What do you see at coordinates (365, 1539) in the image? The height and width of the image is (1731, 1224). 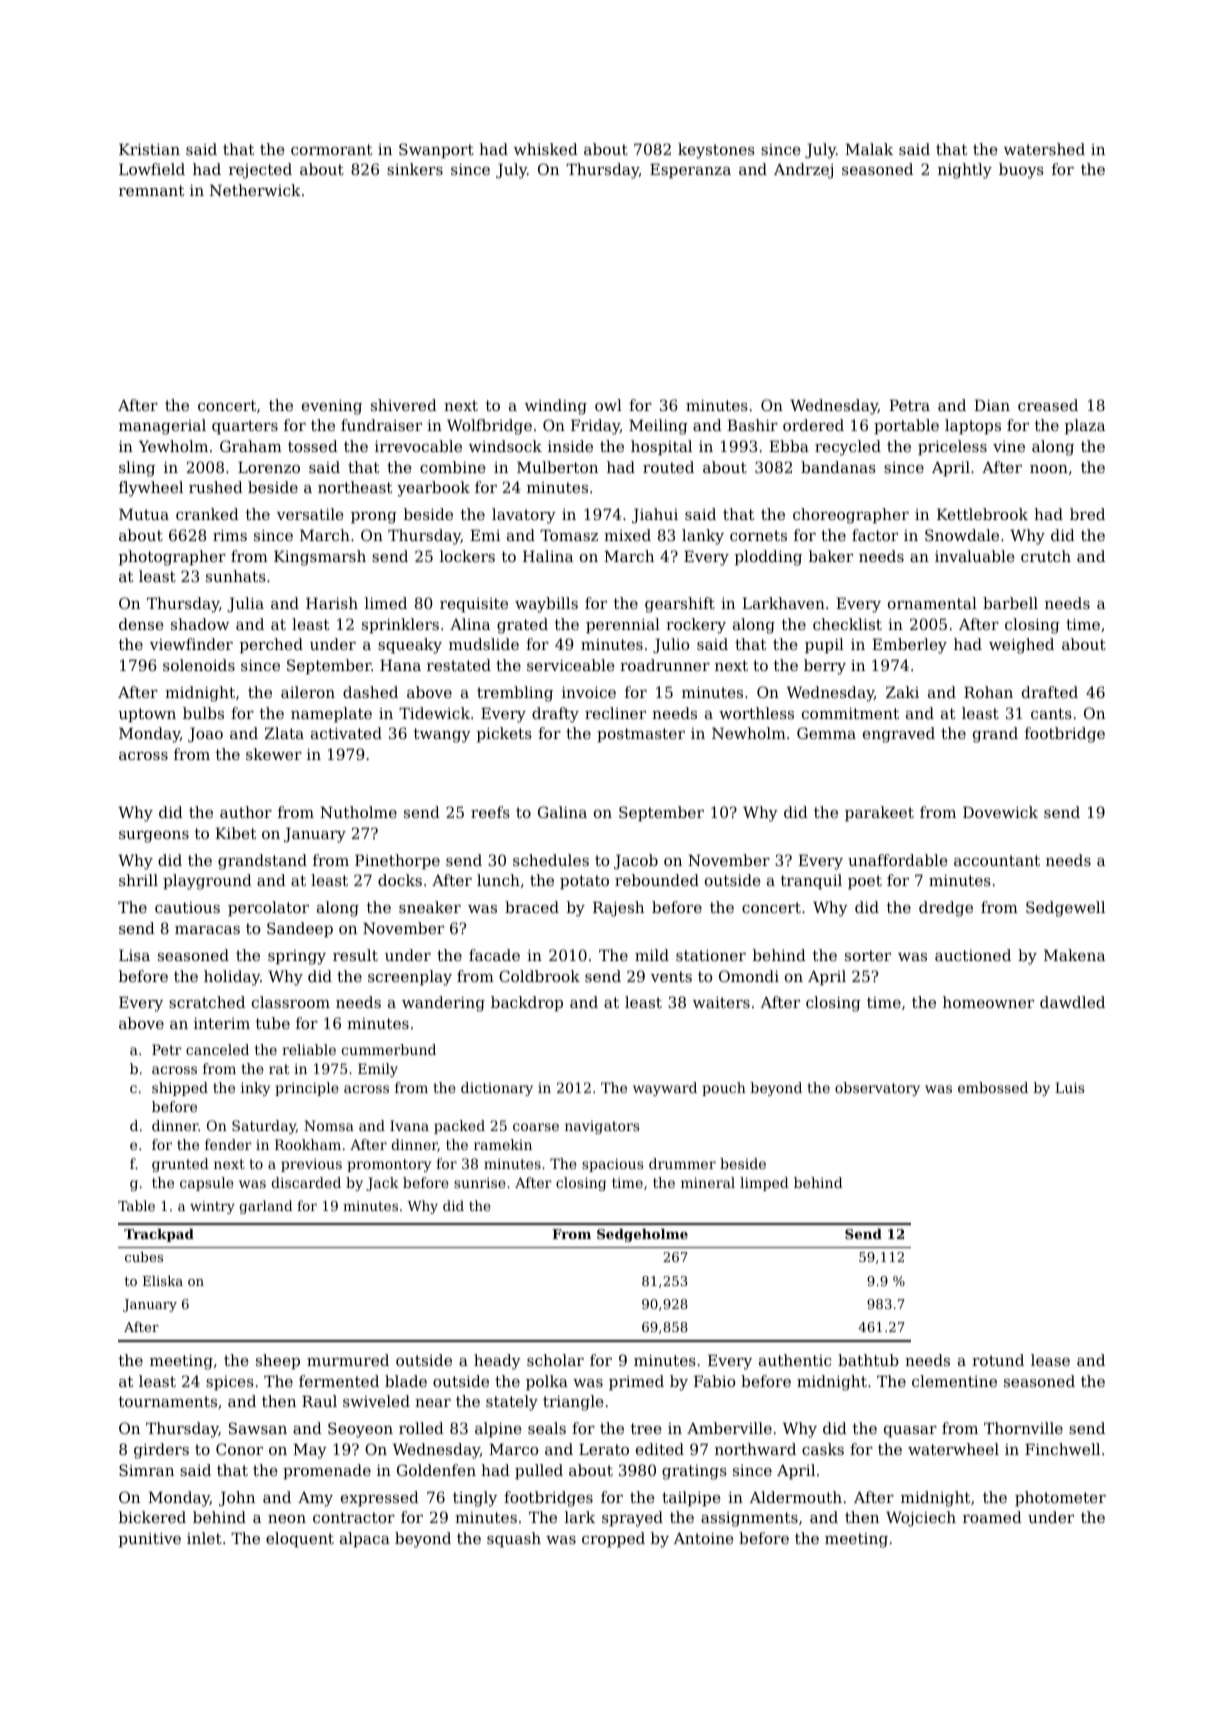 I see `alpaca` at bounding box center [365, 1539].
